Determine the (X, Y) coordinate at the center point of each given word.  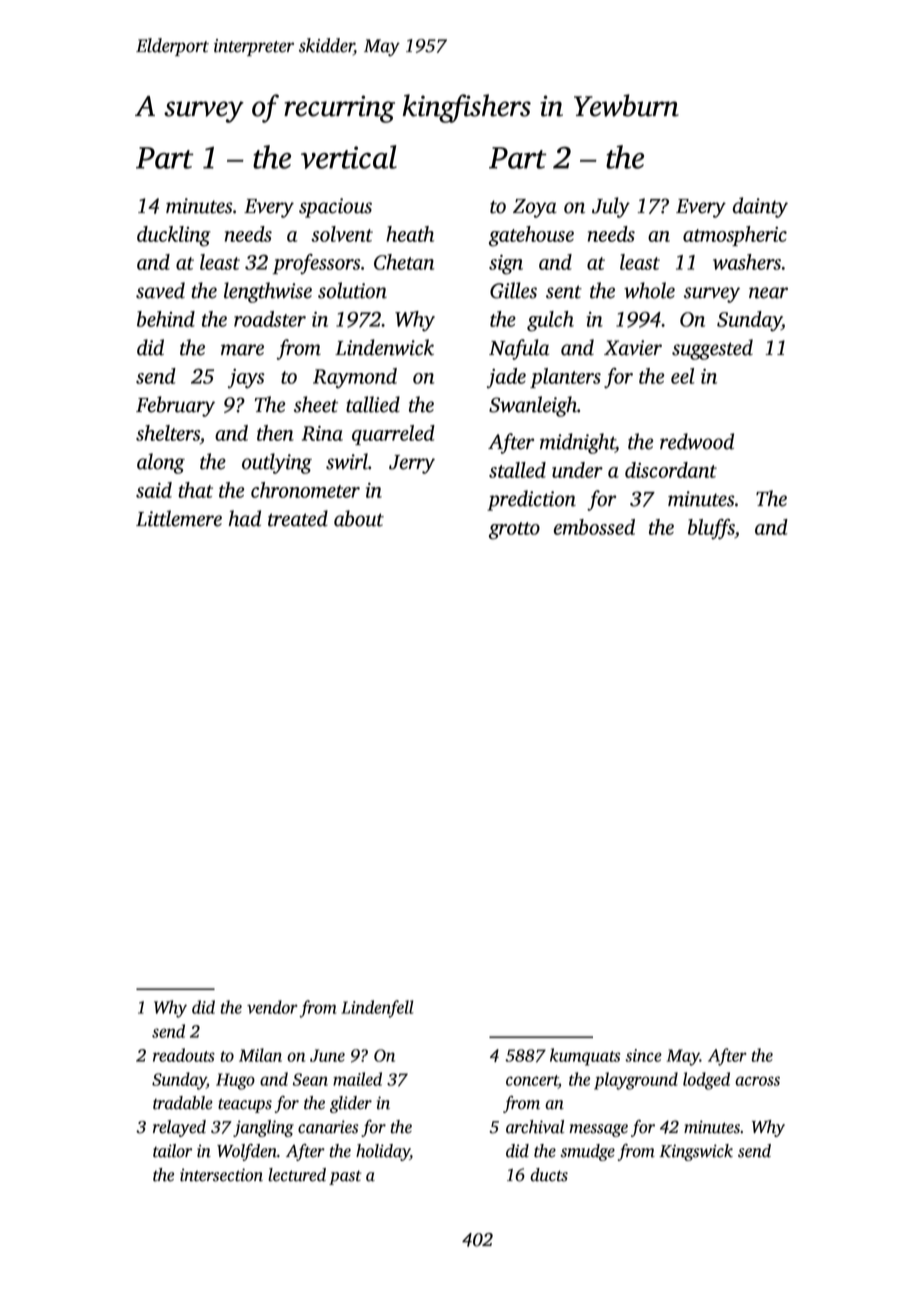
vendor (272, 1007)
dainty (760, 207)
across (757, 1081)
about (359, 518)
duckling (174, 236)
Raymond (355, 378)
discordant (671, 470)
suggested (712, 349)
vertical (349, 157)
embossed (594, 527)
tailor (172, 1151)
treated (298, 518)
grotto (514, 531)
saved (160, 290)
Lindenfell (377, 1009)
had (245, 518)
